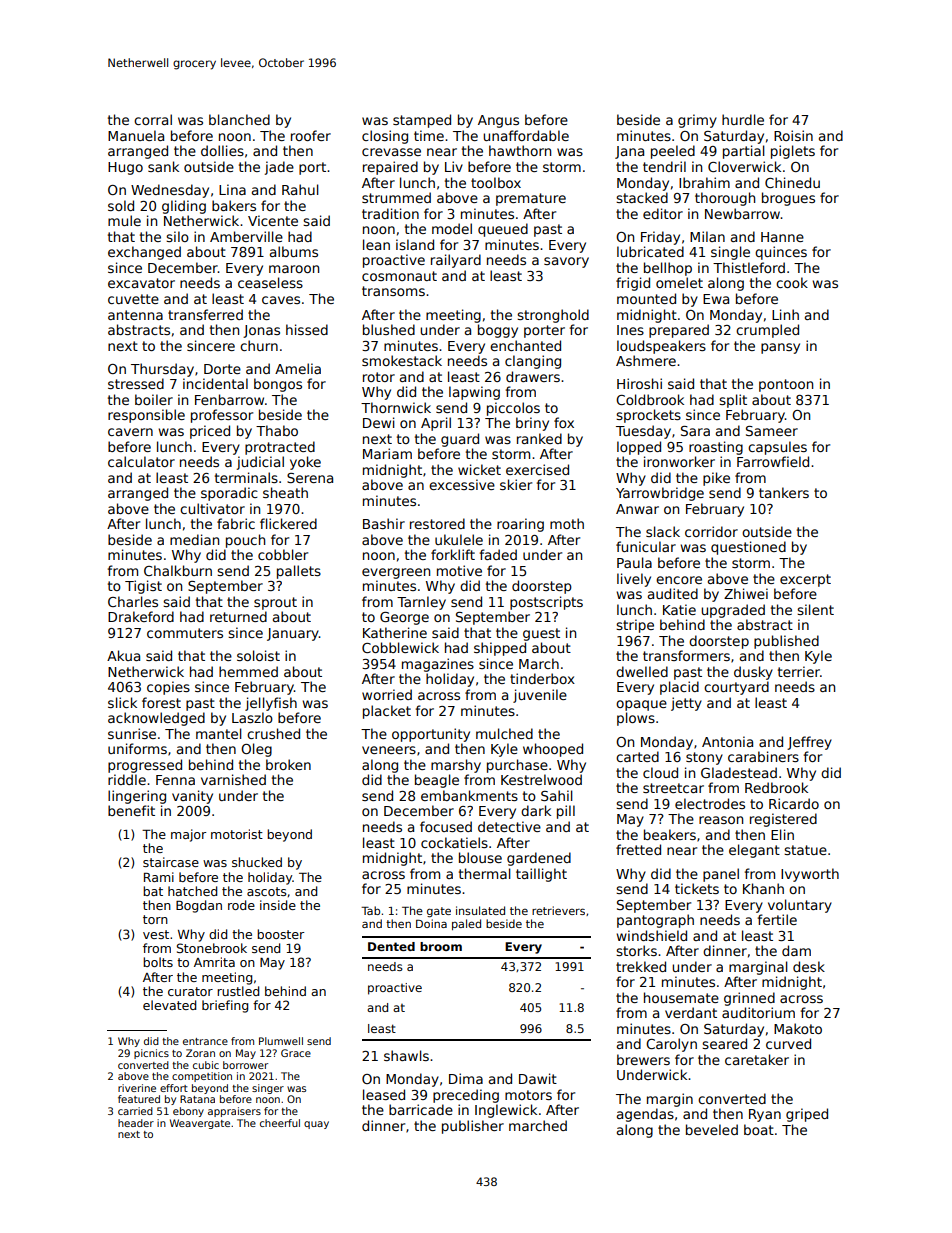  I want to click on vest, so click(156, 934).
